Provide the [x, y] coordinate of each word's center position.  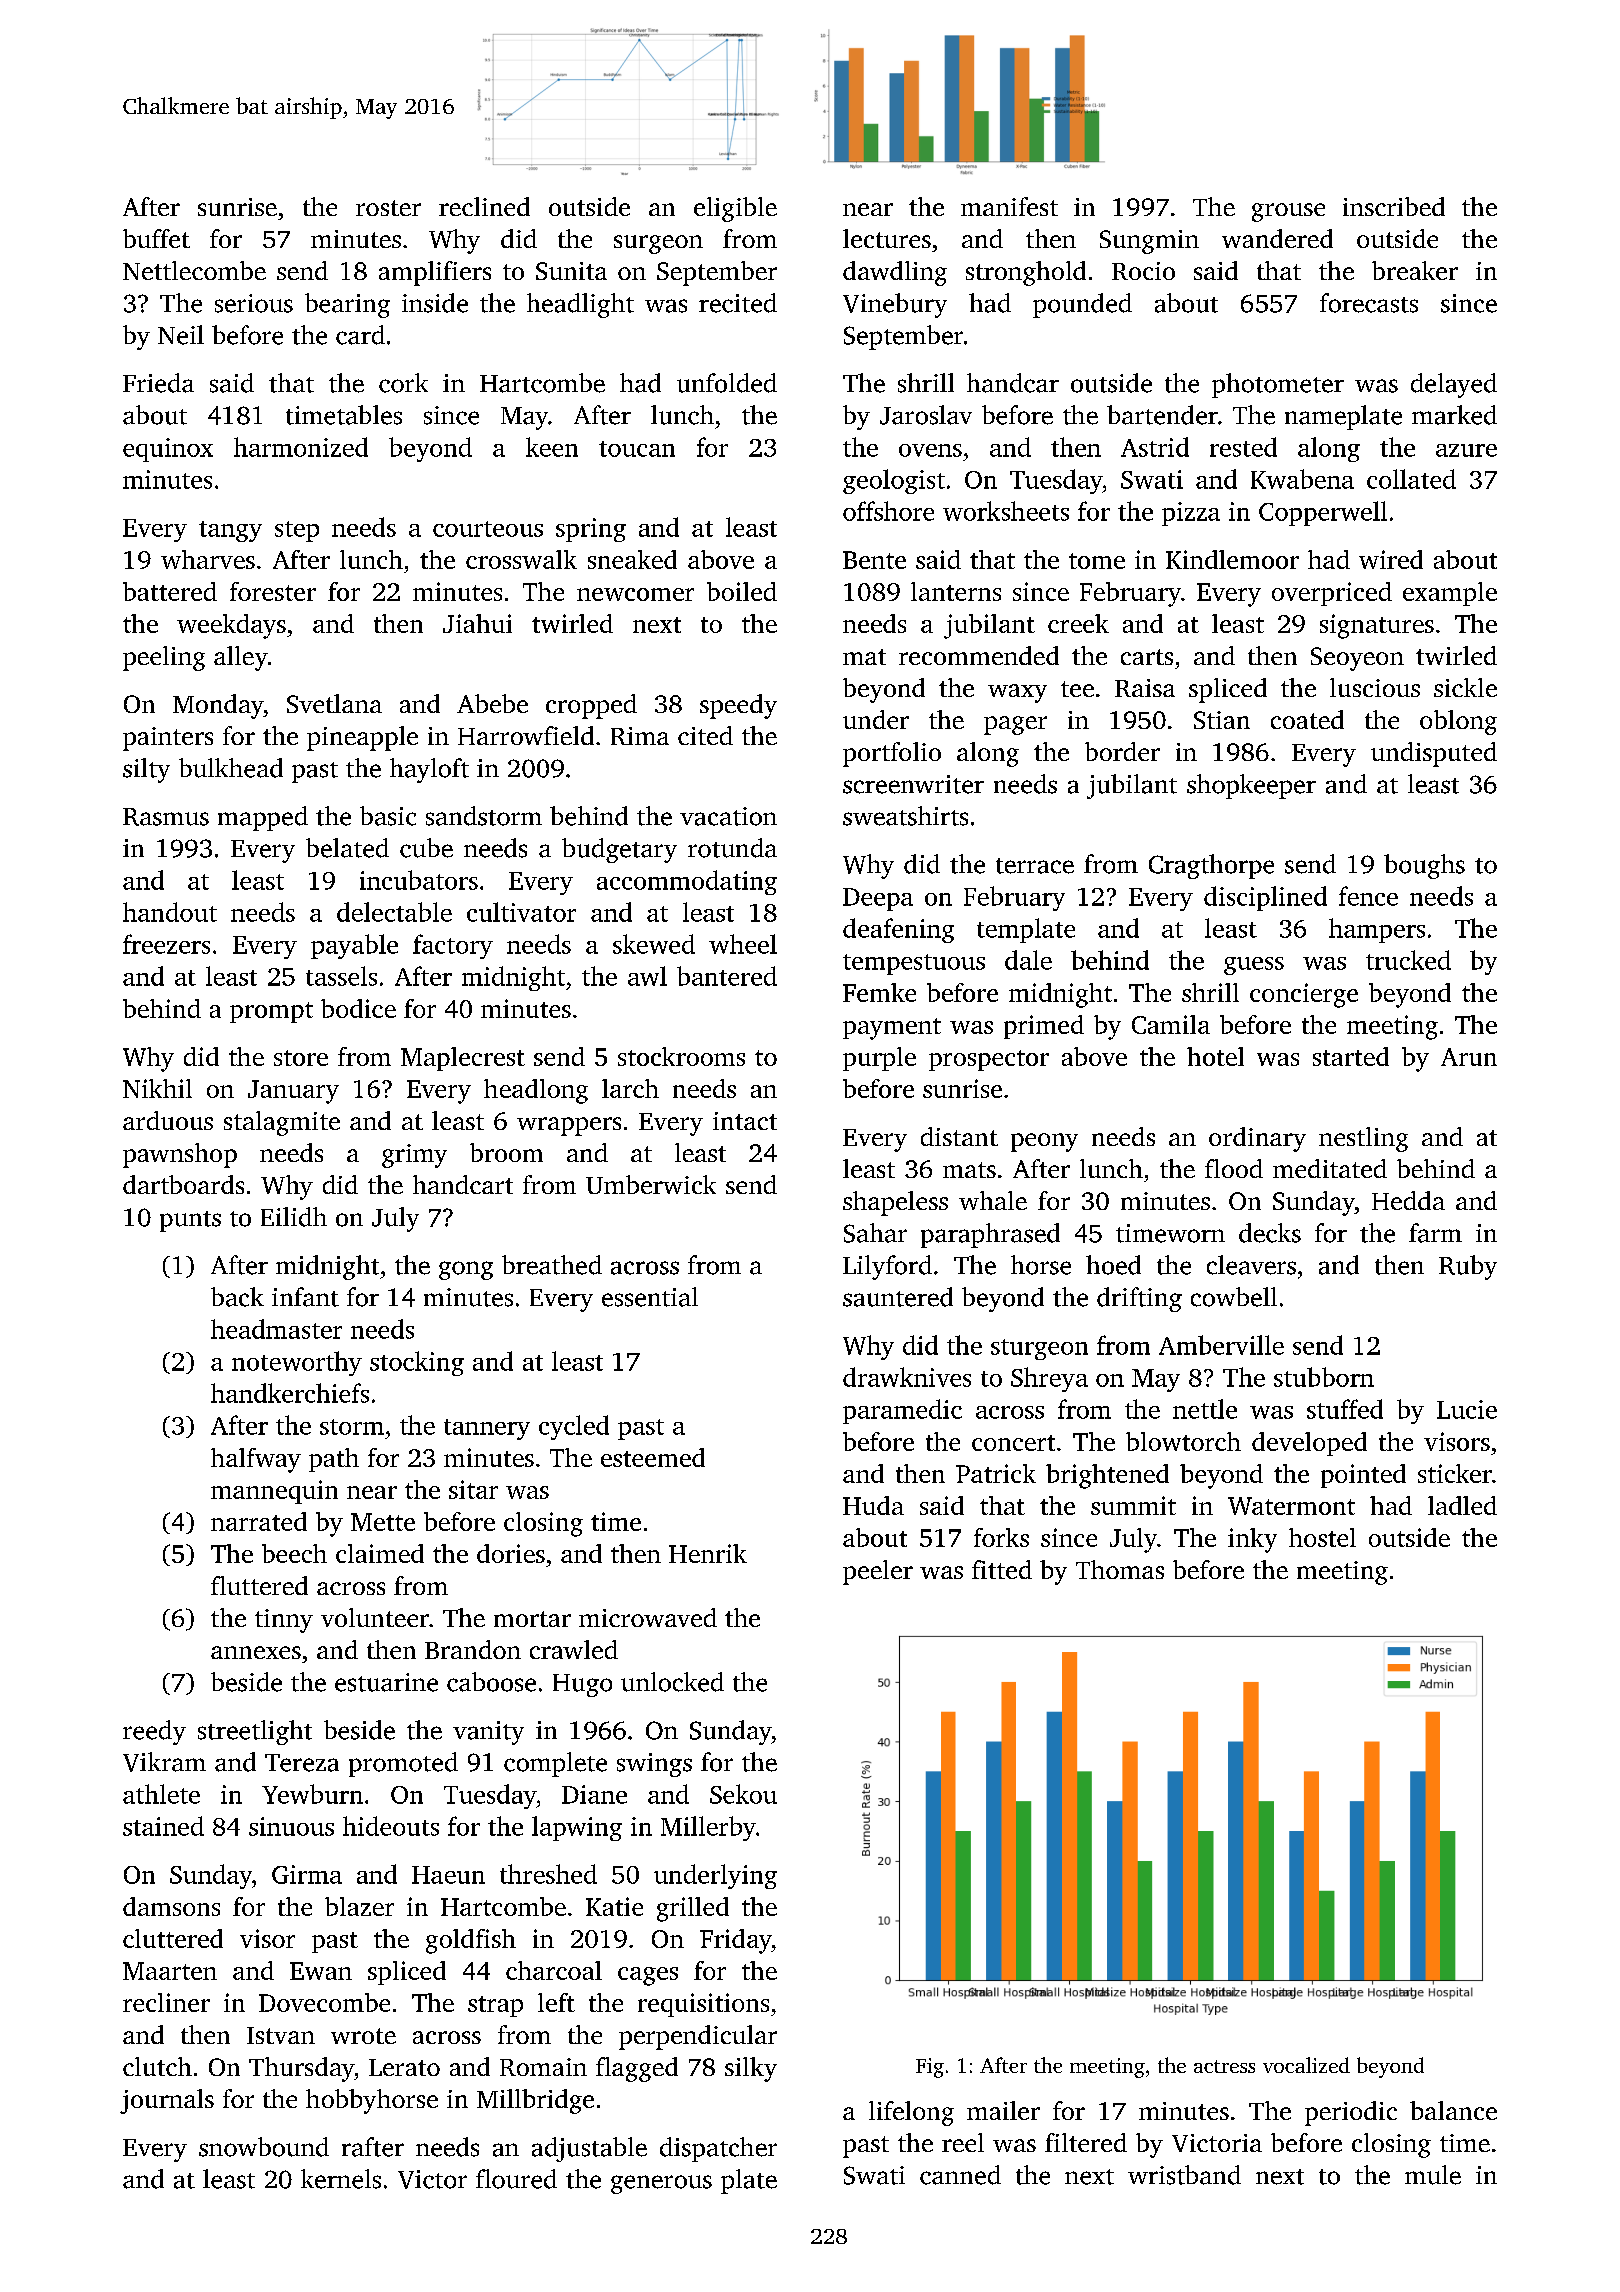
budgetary [619, 850]
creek [1078, 623]
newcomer [635, 594]
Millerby [708, 1828]
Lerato [404, 2067]
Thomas [1120, 1569]
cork [403, 383]
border [1122, 751]
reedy [154, 1732]
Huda [873, 1505]
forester [273, 591]
